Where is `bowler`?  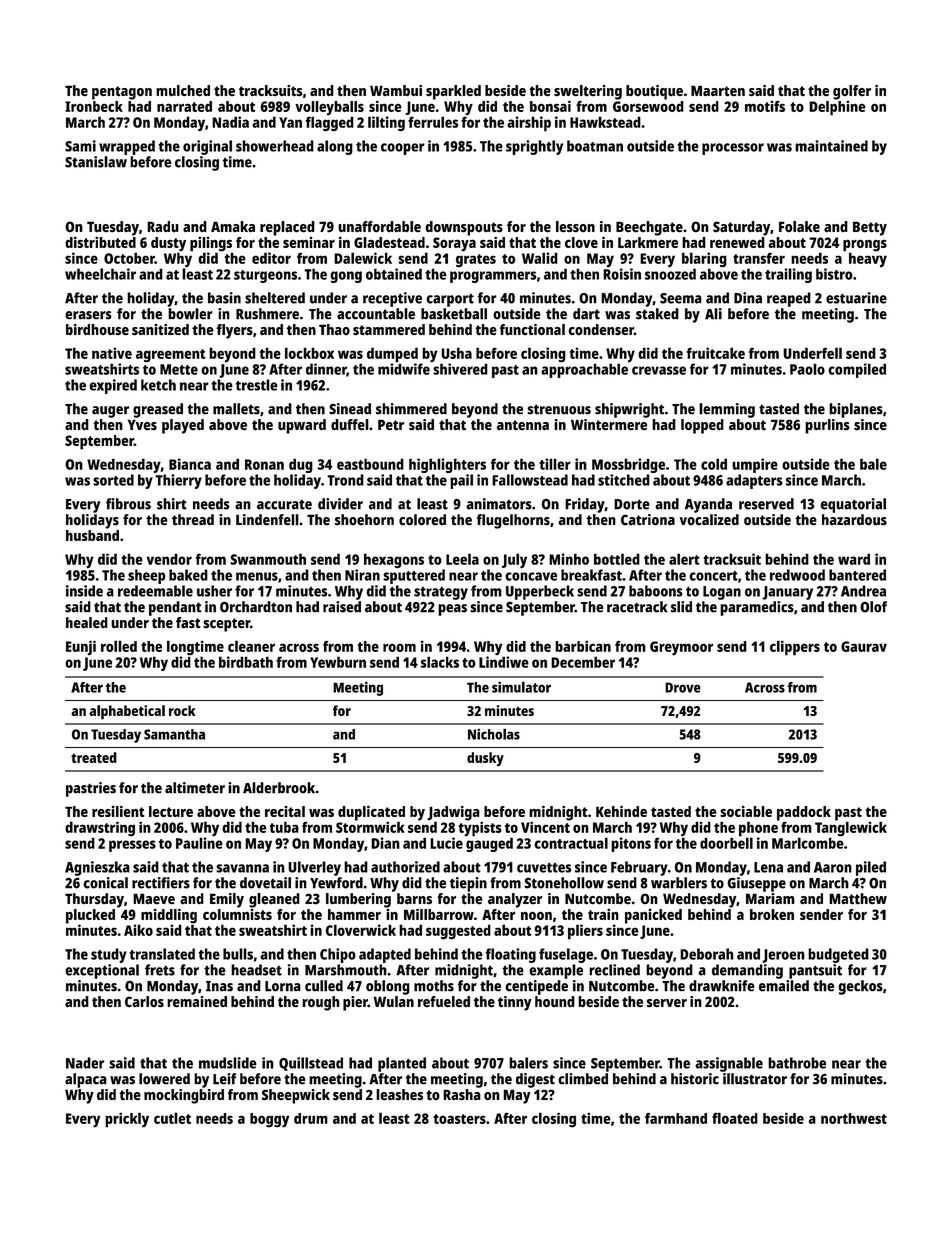
bowler is located at coordinates (190, 314).
